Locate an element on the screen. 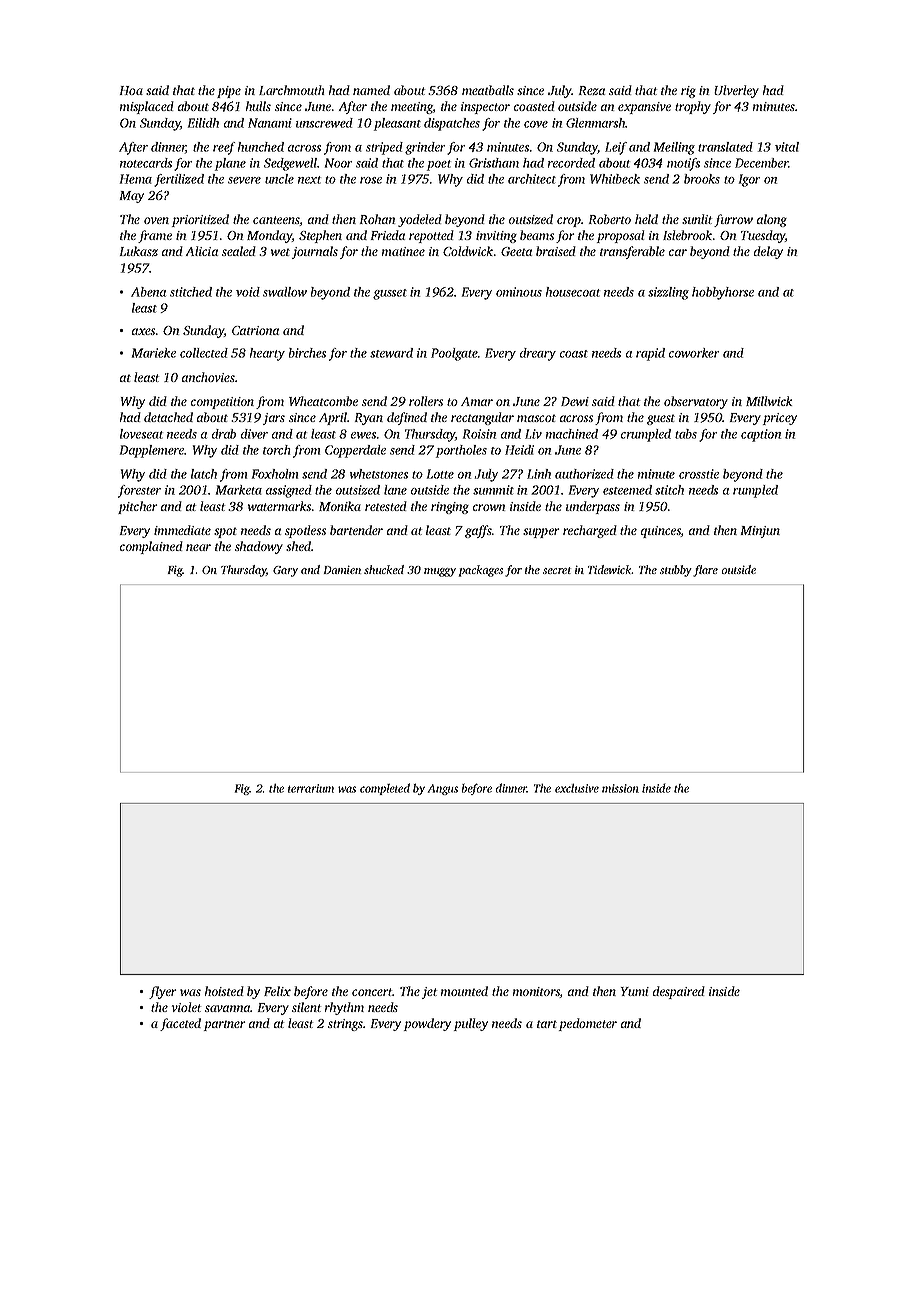  delay is located at coordinates (768, 252).
